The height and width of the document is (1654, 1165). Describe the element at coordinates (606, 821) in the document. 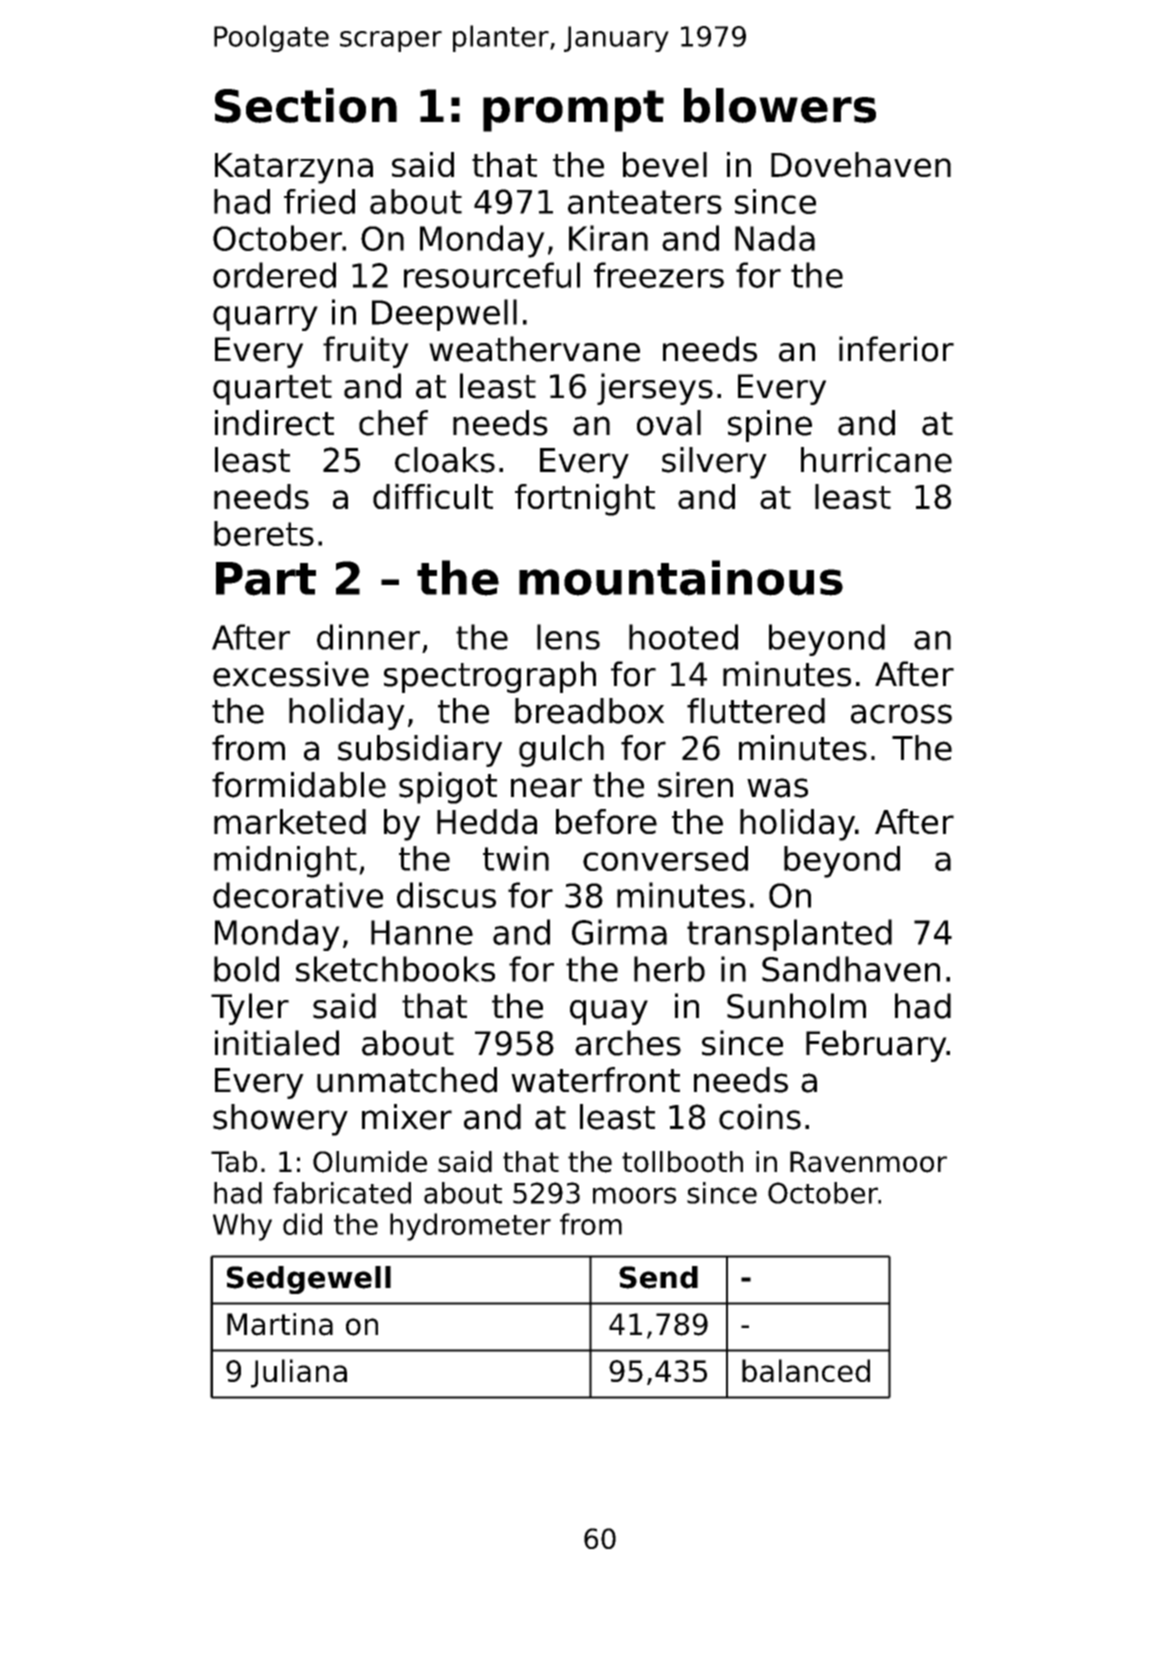

I see `before` at that location.
